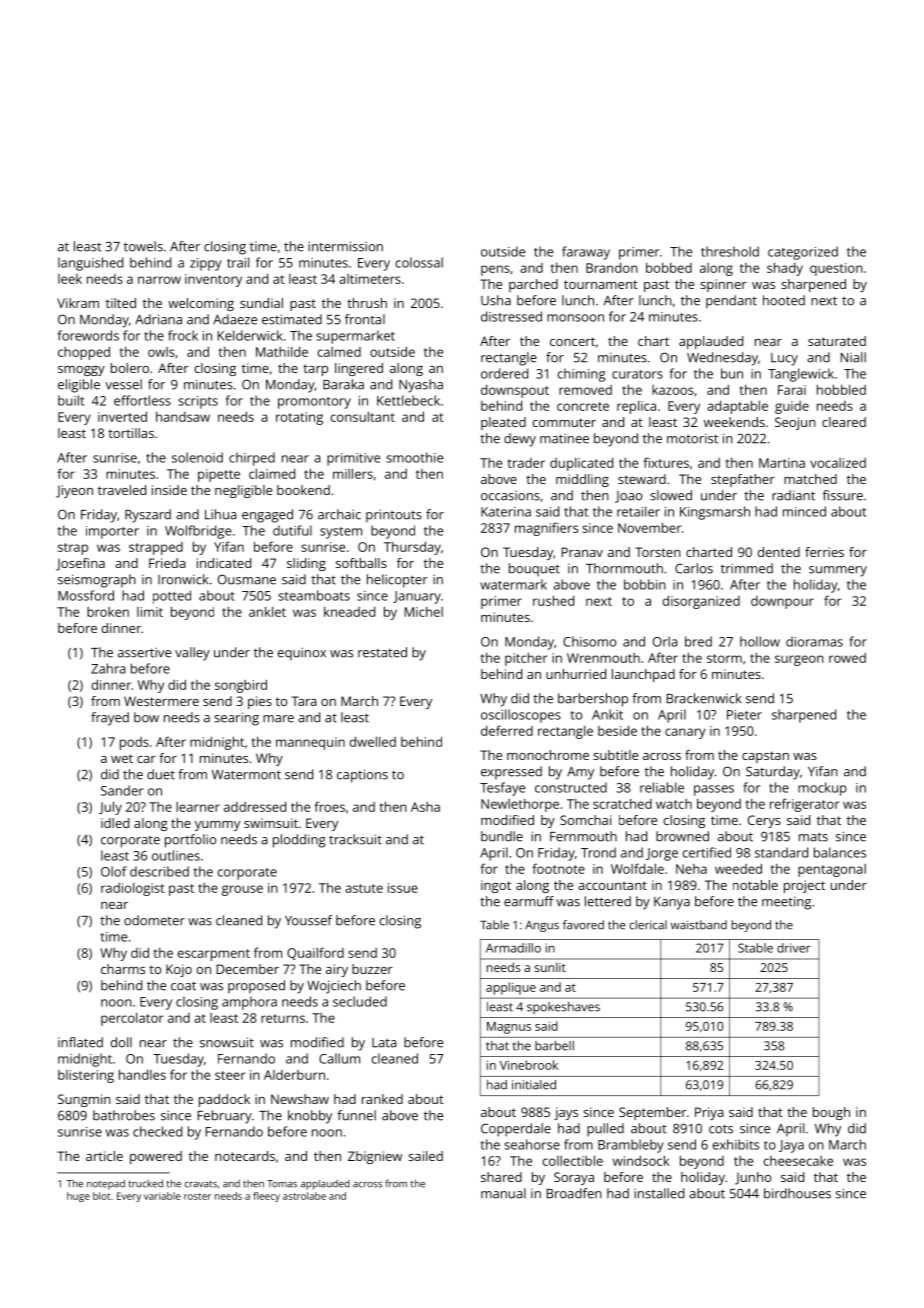 The image size is (924, 1308). What do you see at coordinates (154, 920) in the screenshot?
I see `odometer` at bounding box center [154, 920].
